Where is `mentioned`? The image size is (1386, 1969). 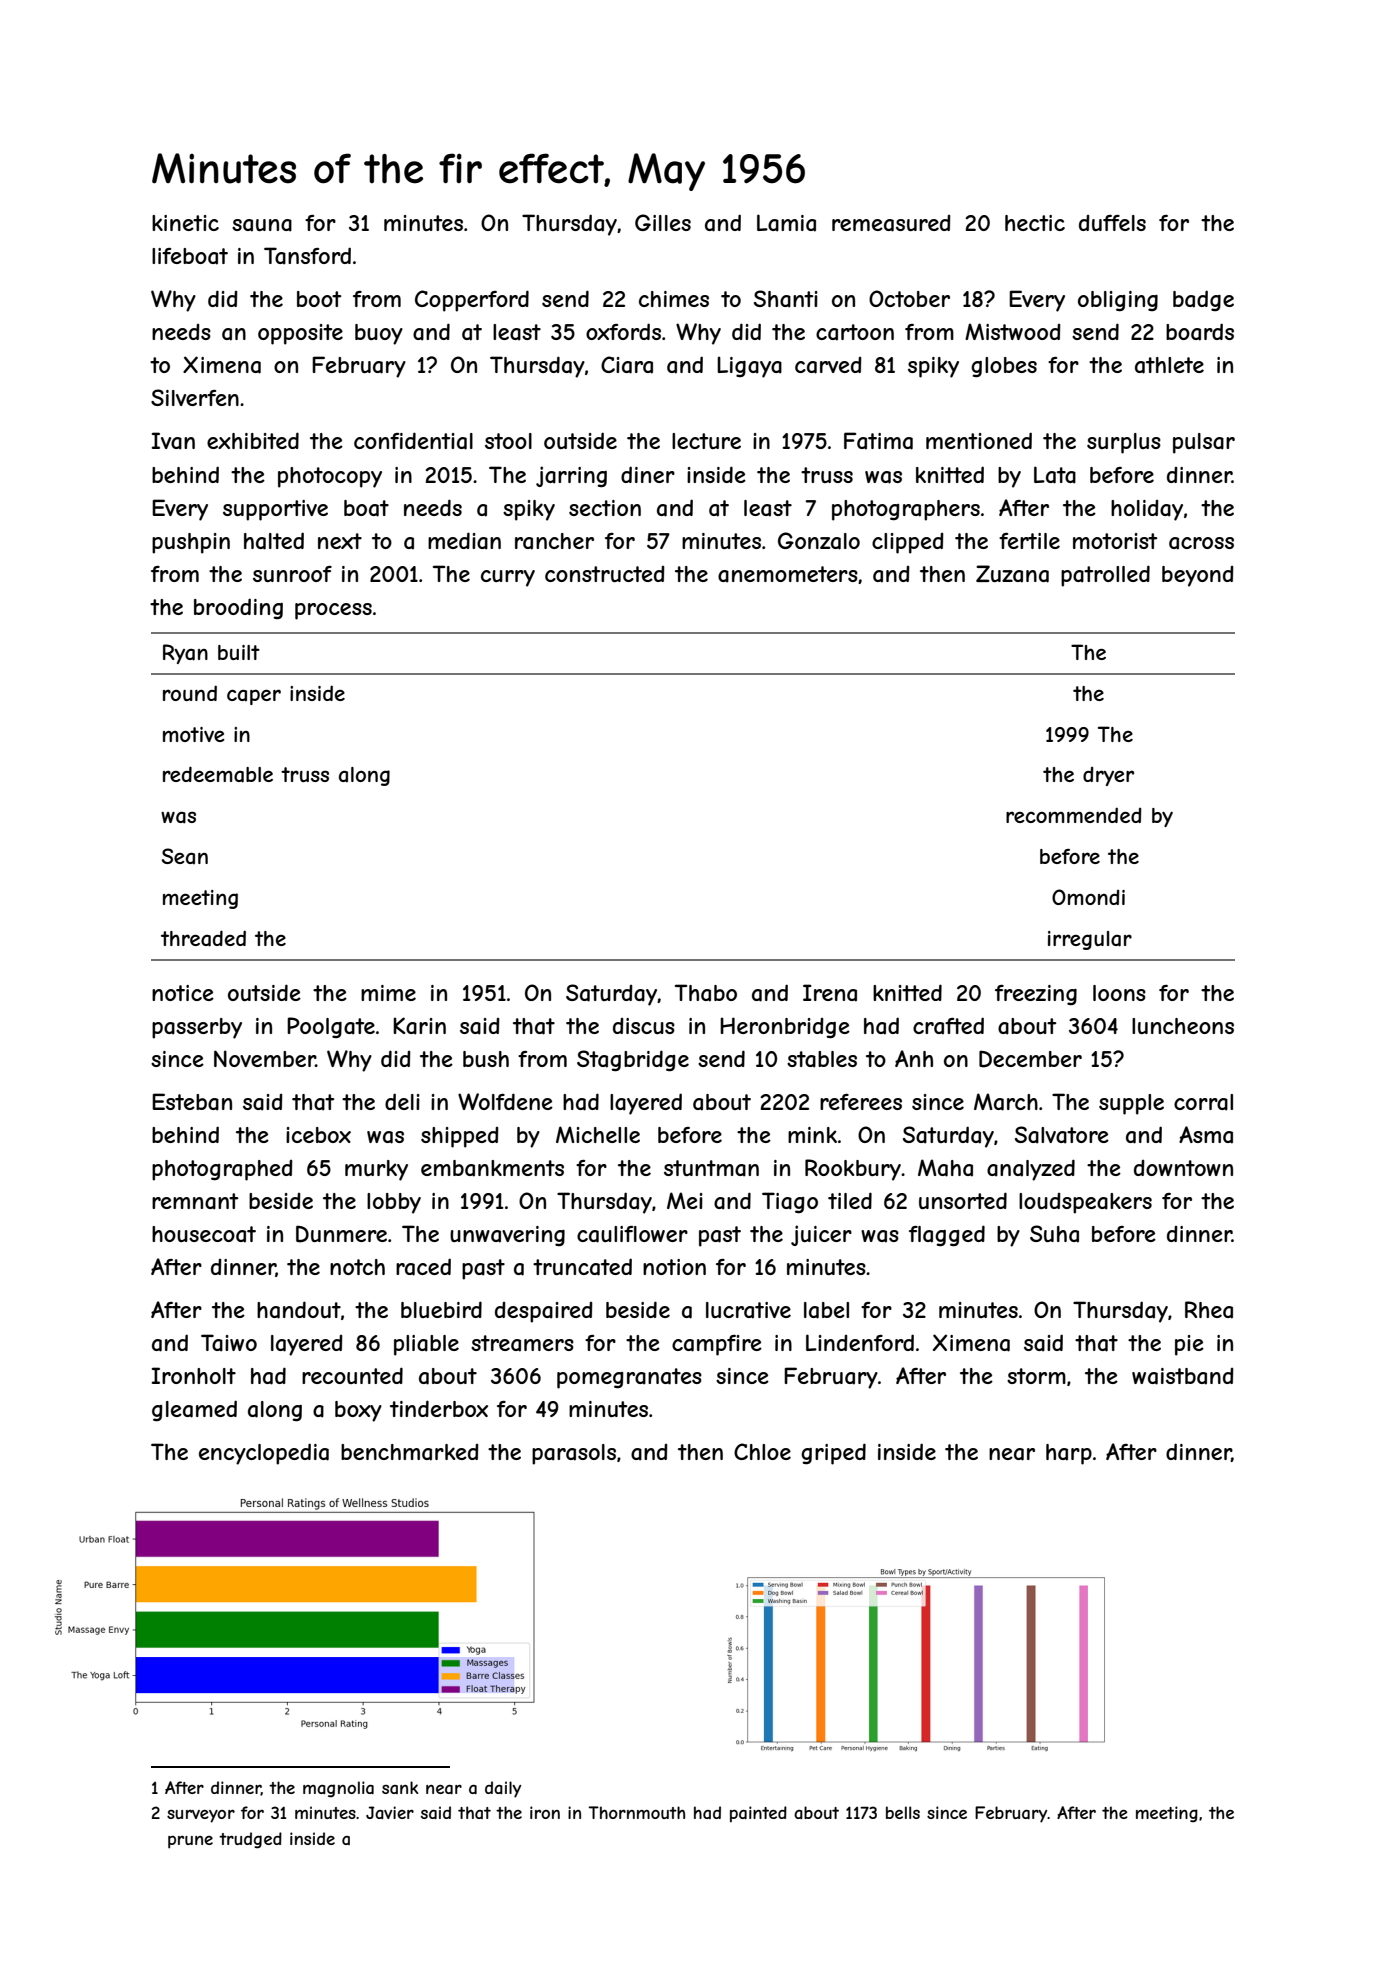 mentioned is located at coordinates (979, 440).
